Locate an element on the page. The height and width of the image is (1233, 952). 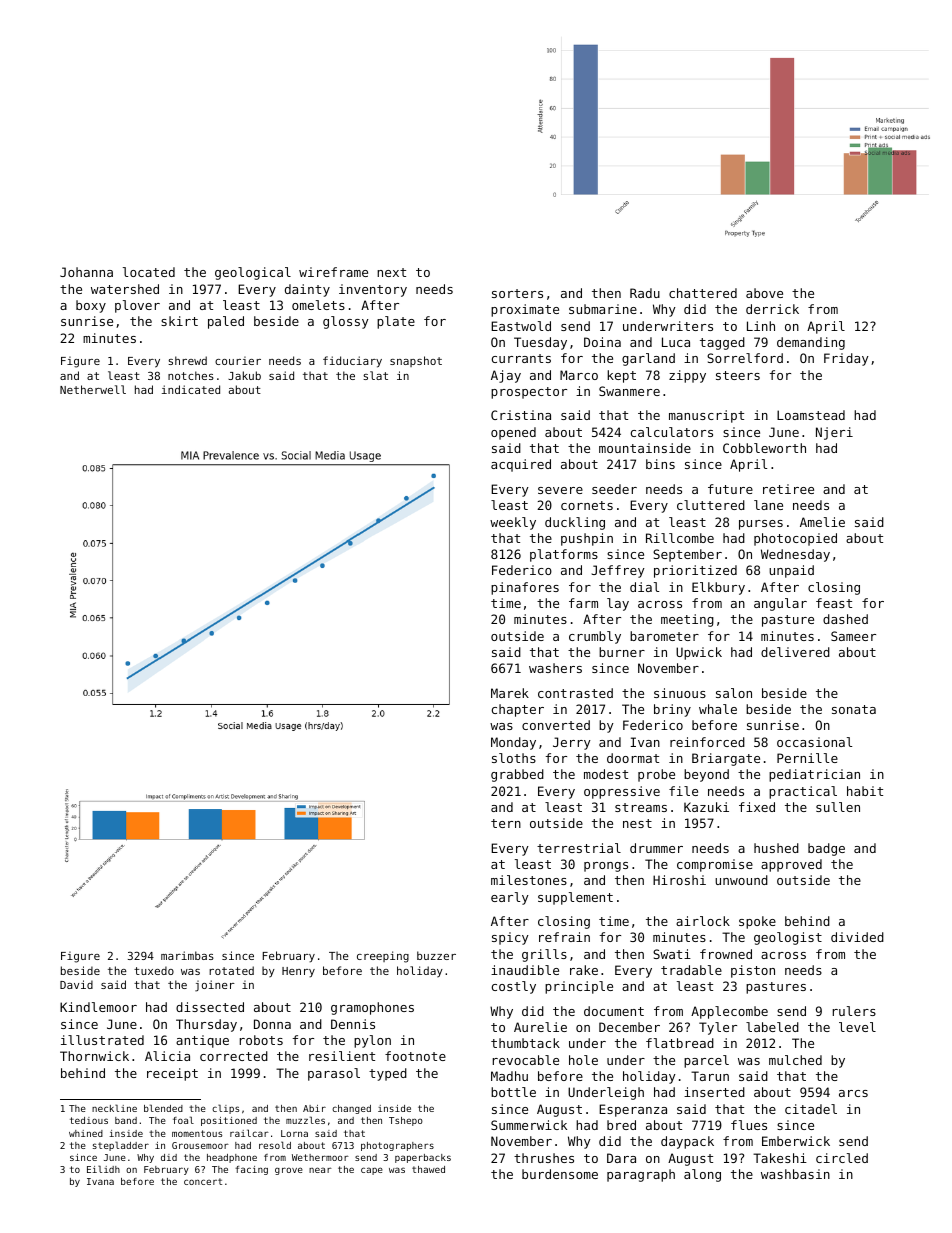
demanding is located at coordinates (811, 343).
